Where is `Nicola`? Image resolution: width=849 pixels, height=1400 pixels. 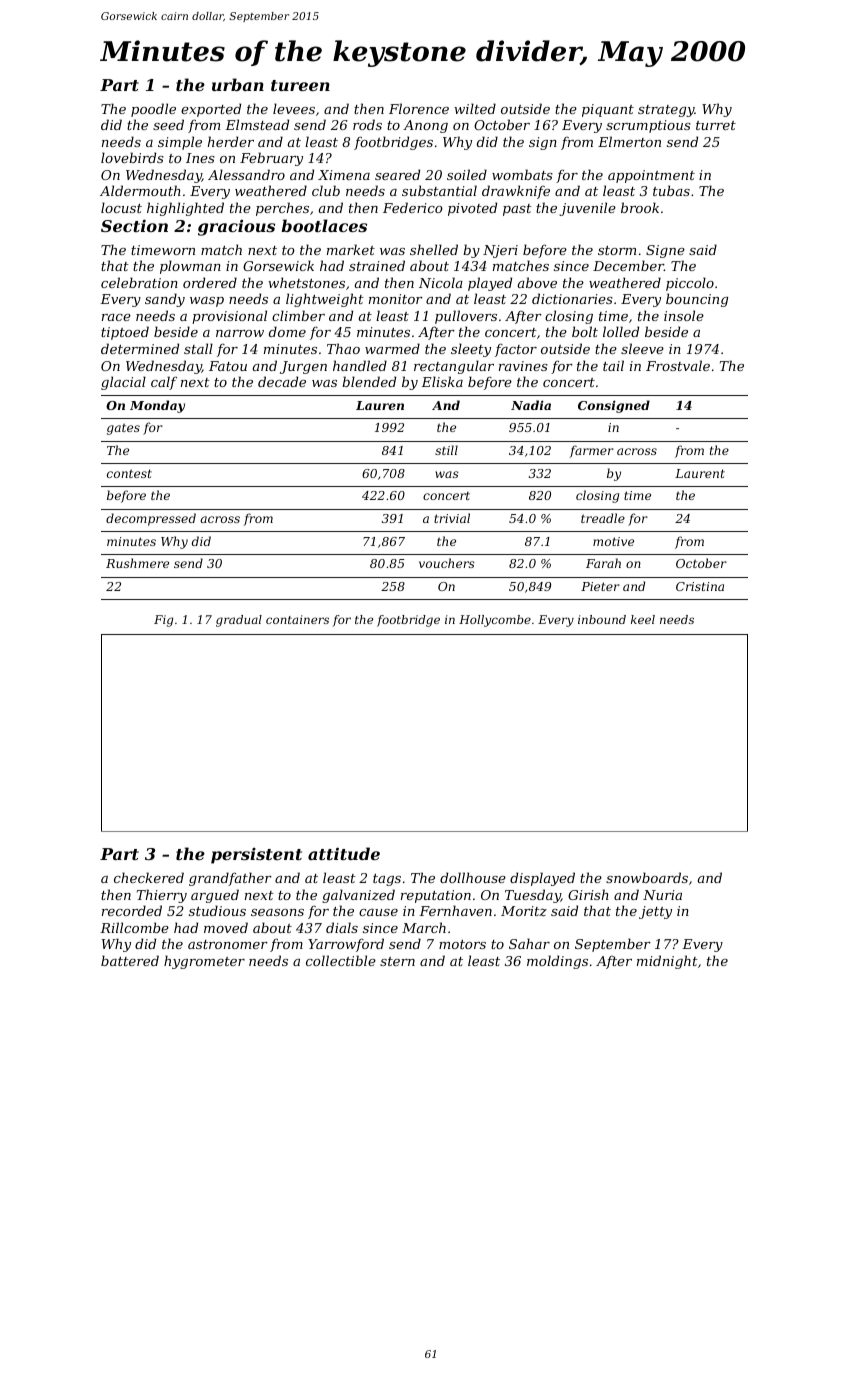 Nicola is located at coordinates (441, 282).
